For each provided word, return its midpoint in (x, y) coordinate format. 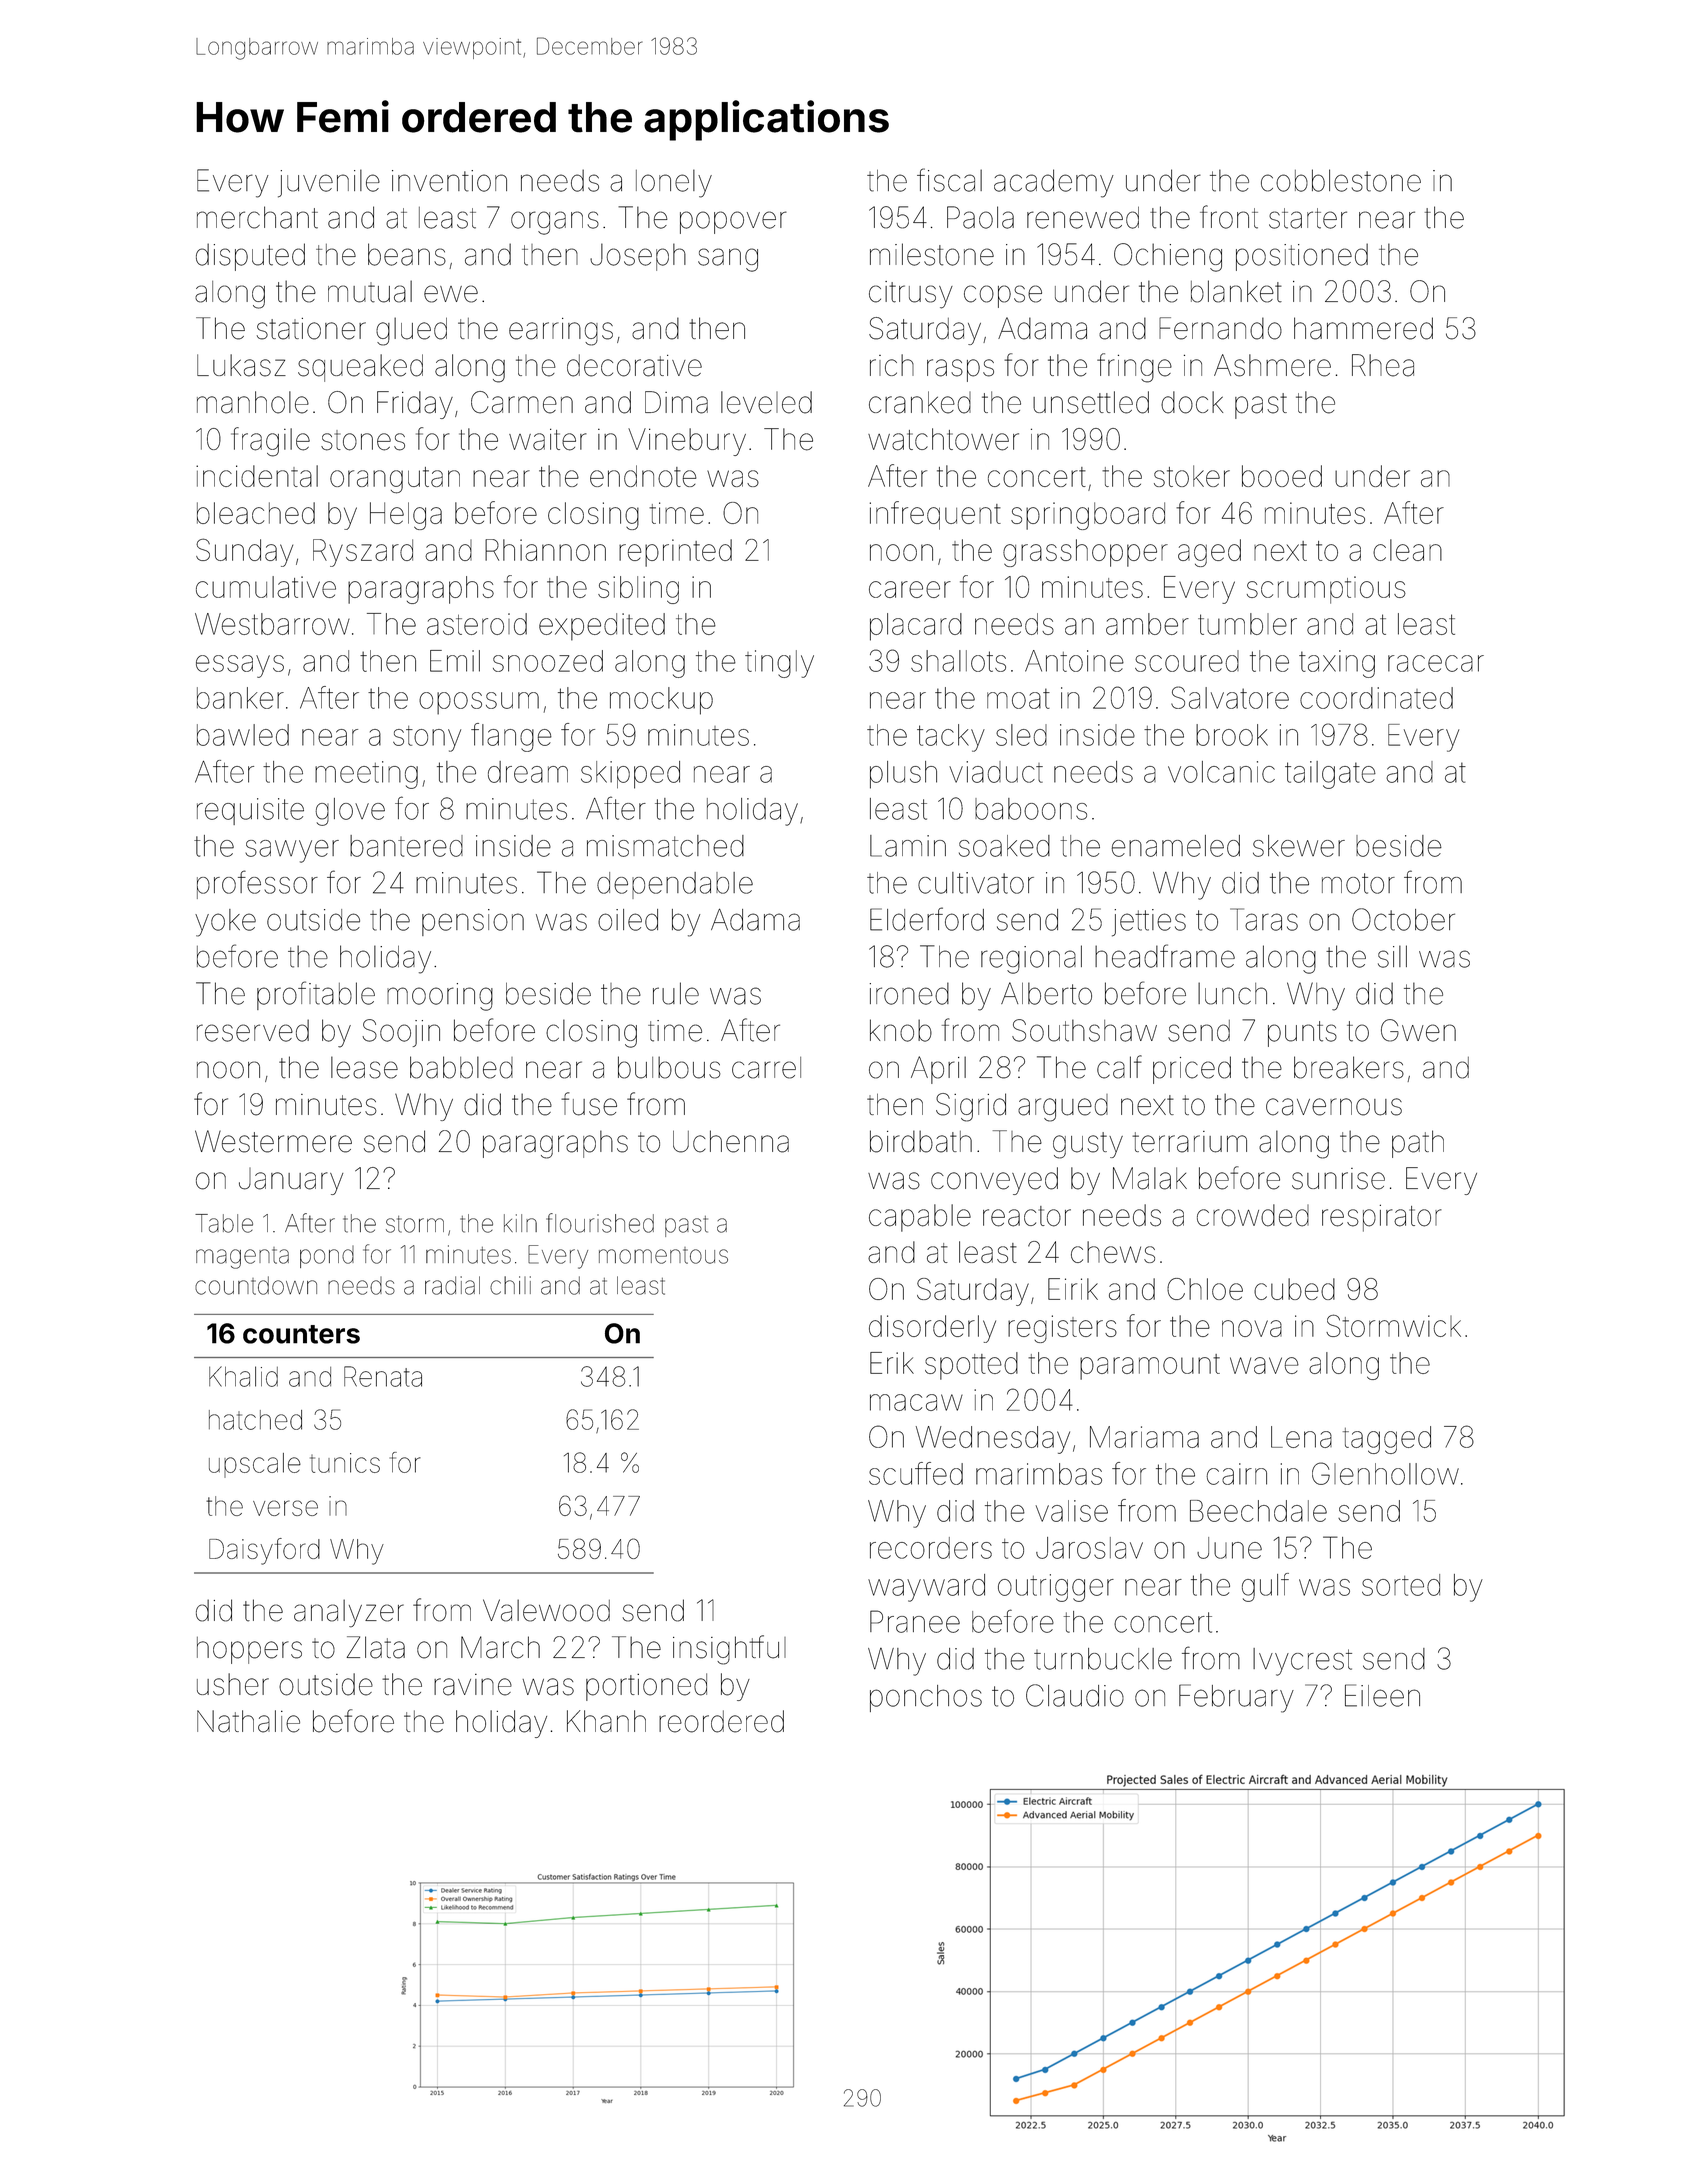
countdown (256, 1285)
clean (1407, 550)
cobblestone (1341, 180)
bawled (243, 735)
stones (363, 440)
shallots (958, 661)
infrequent (935, 515)
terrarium (1189, 1142)
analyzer (349, 1613)
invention (449, 181)
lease (364, 1067)
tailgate (1330, 775)
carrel (766, 1068)
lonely (674, 183)
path (1418, 1144)
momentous (663, 1255)
